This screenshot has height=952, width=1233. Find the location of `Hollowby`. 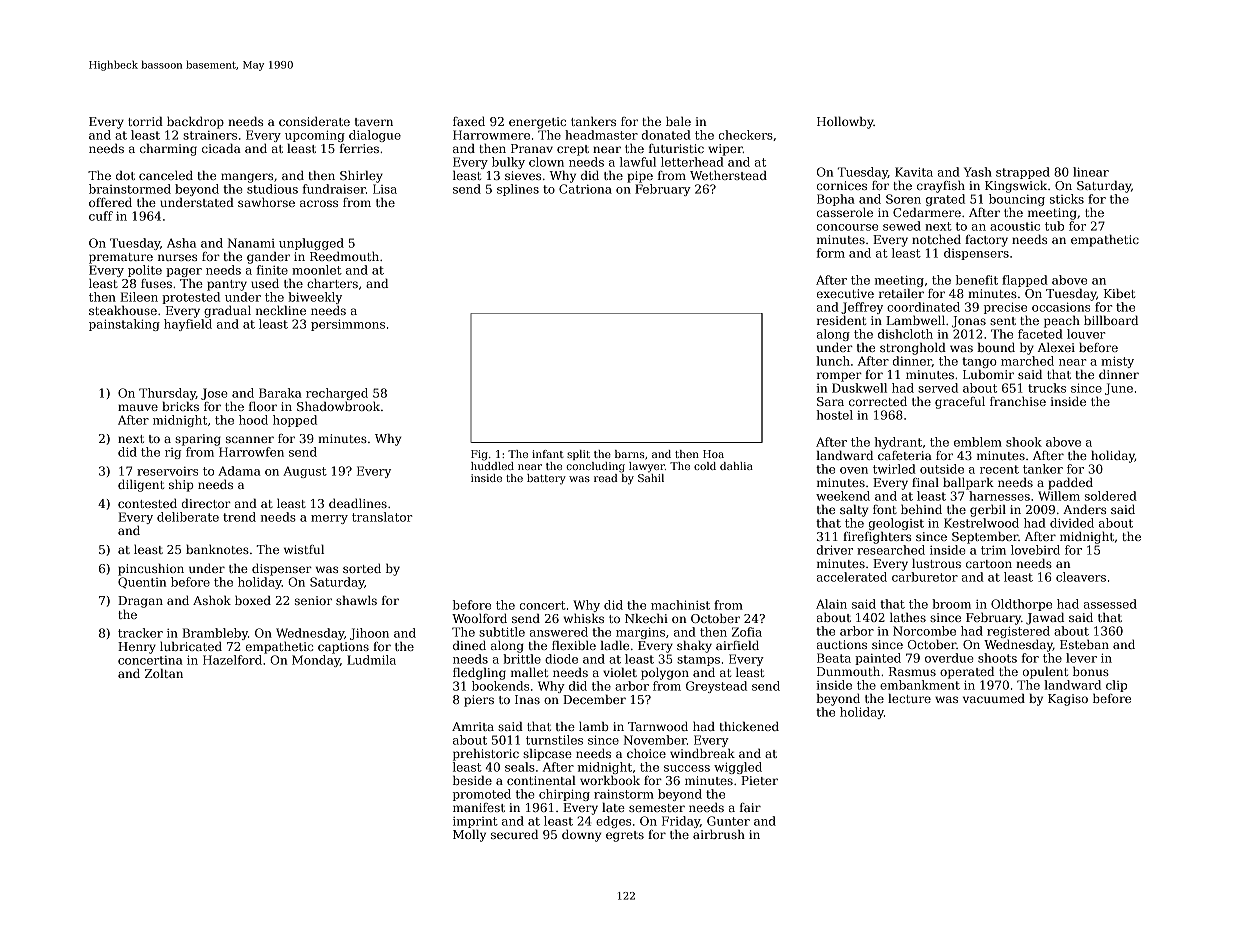

Hollowby is located at coordinates (845, 123).
